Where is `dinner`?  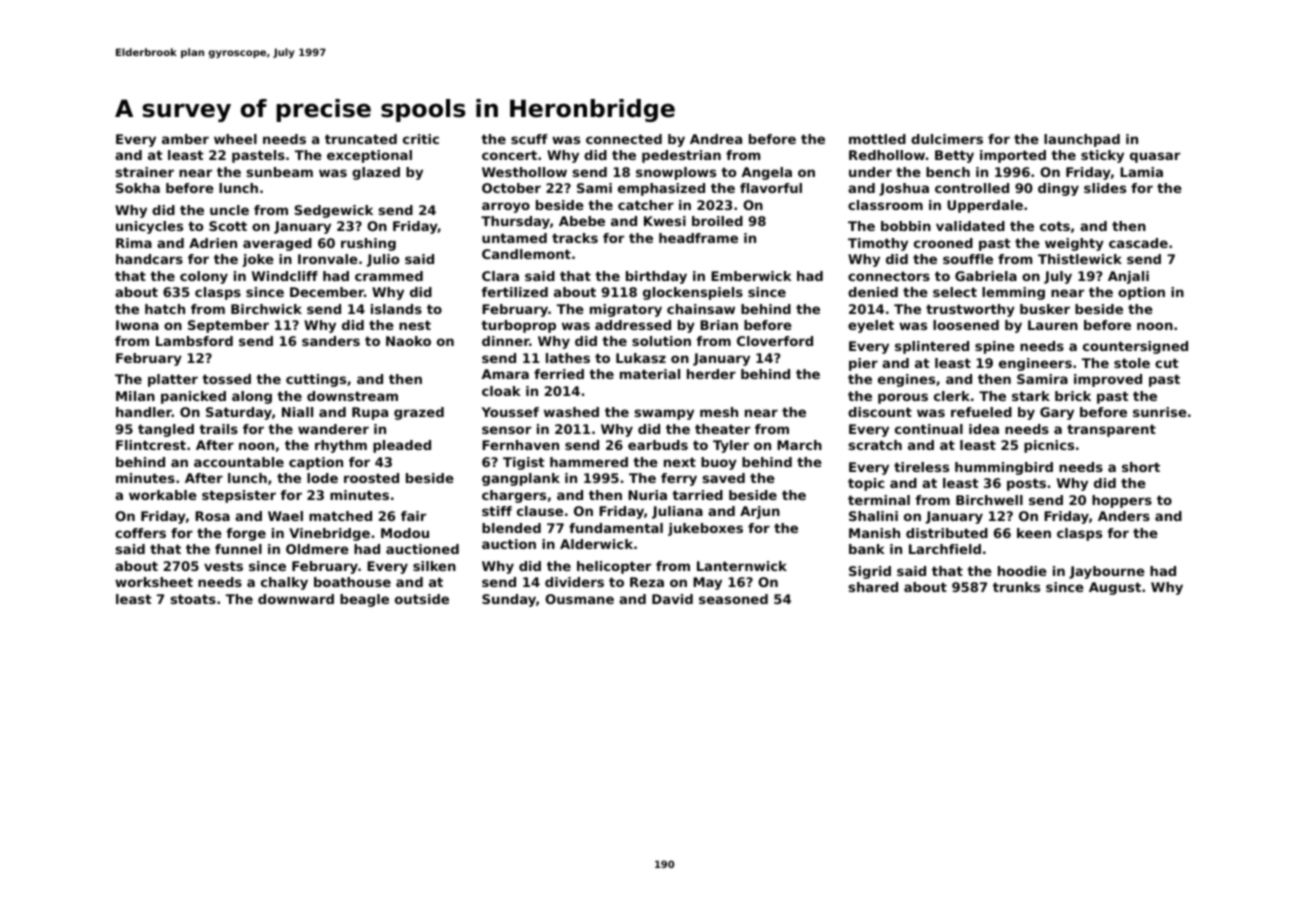 dinner is located at coordinates (506, 341).
